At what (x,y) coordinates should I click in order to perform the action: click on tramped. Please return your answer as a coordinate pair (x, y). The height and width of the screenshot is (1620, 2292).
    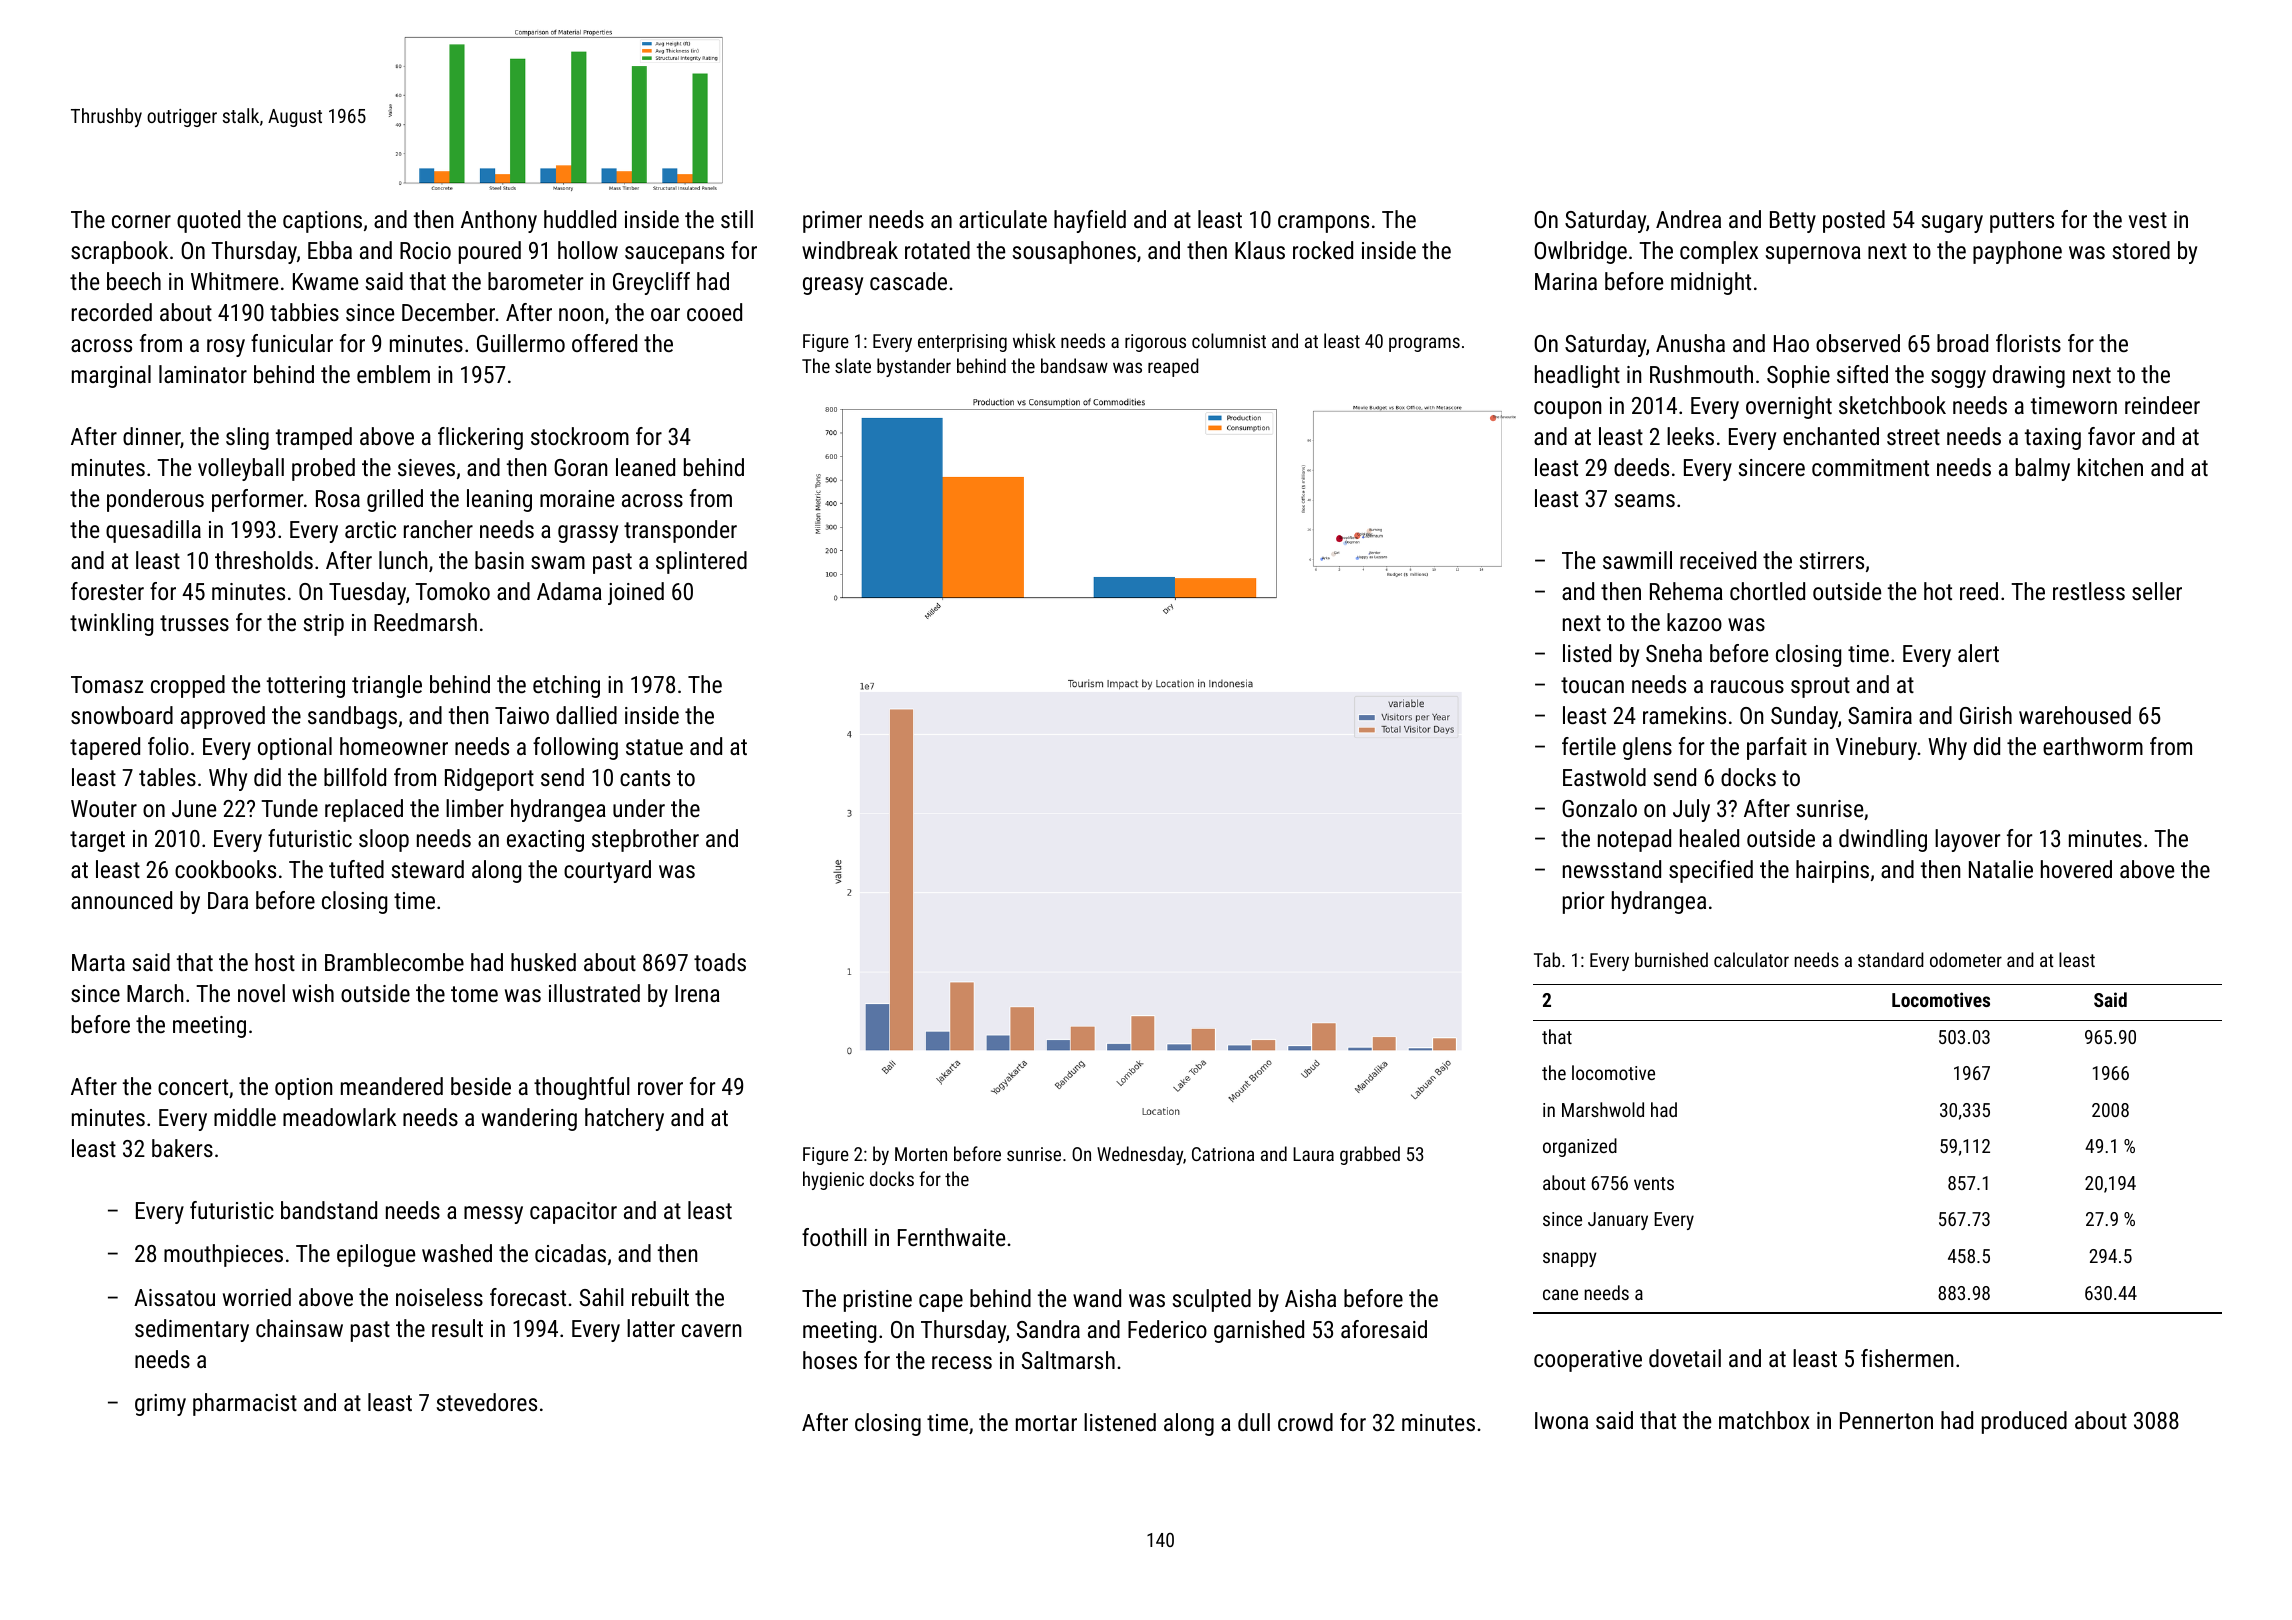
    Looking at the image, I should click on (314, 438).
